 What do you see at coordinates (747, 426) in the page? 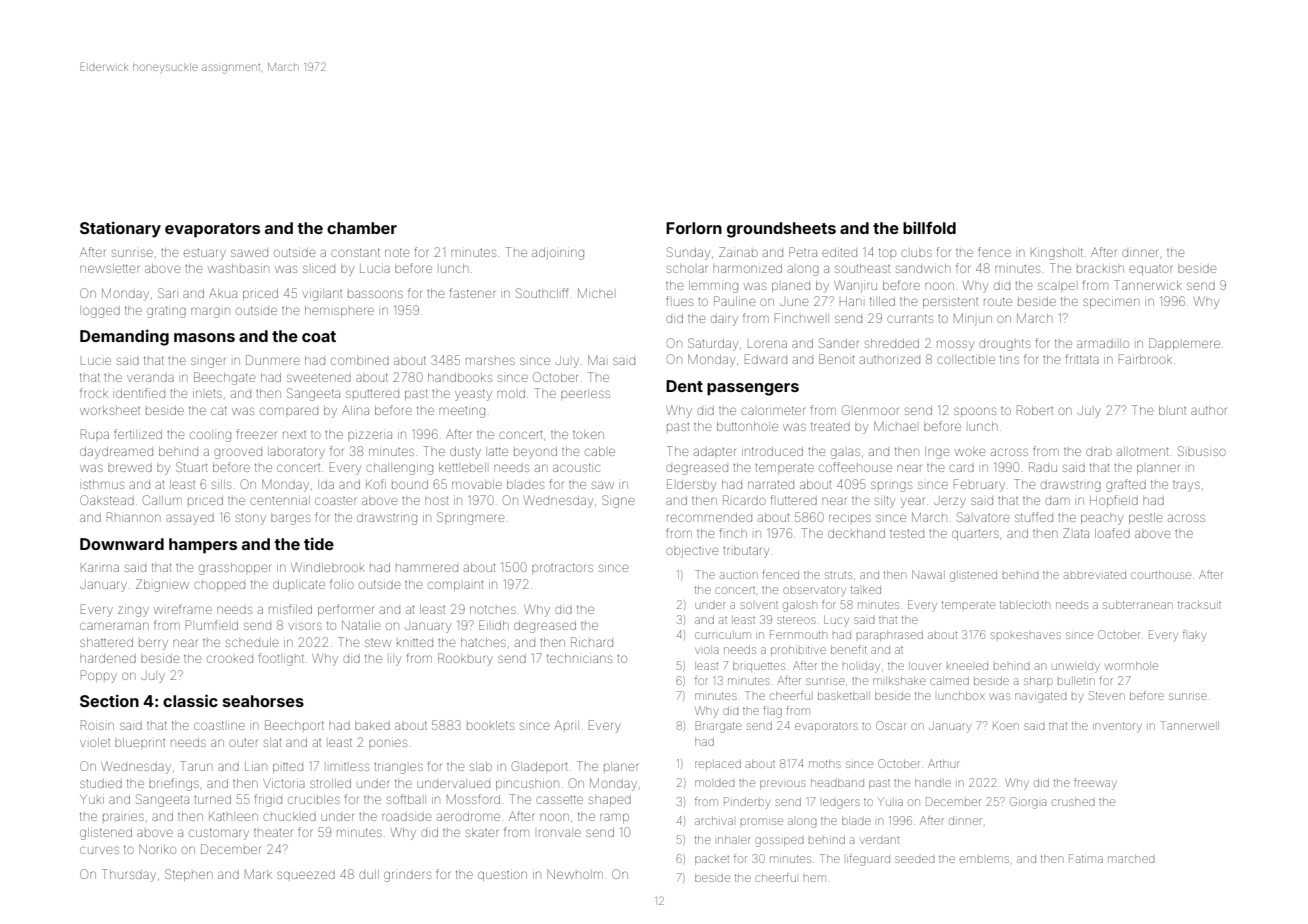
I see `buttonhole` at bounding box center [747, 426].
